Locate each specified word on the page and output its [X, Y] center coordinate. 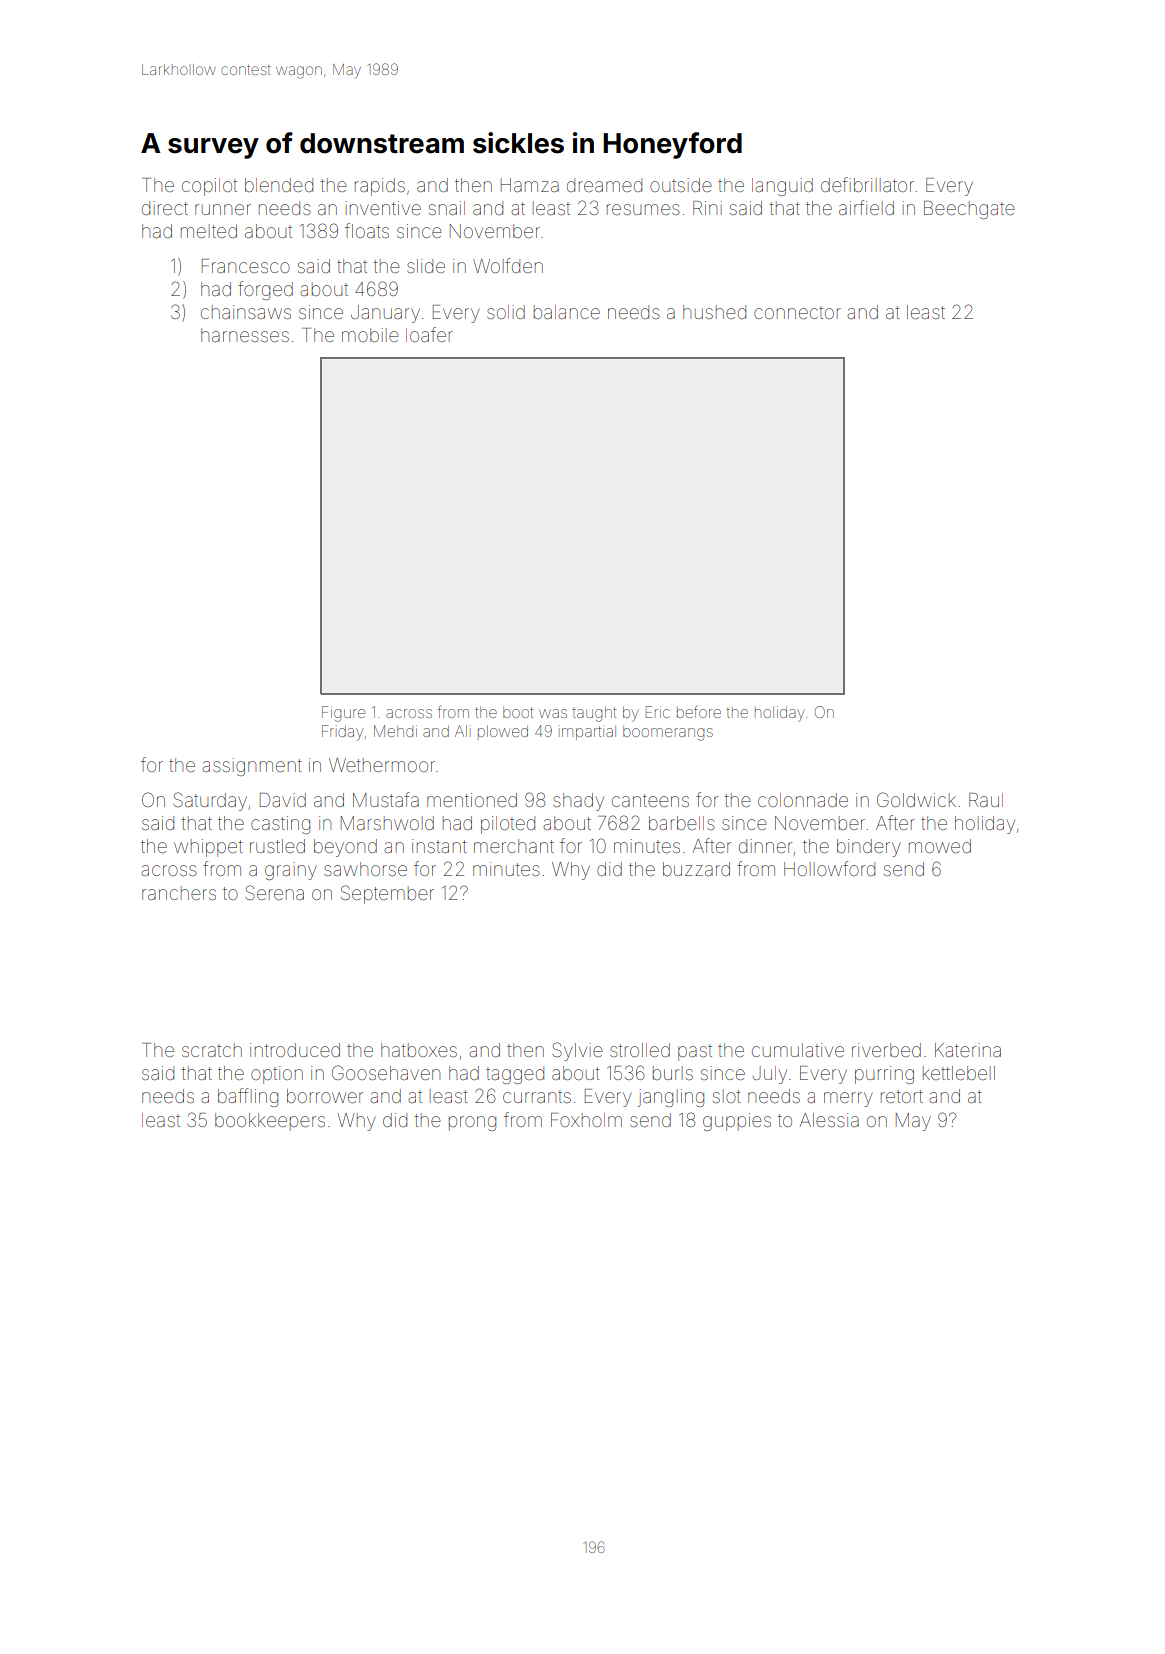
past [695, 1052]
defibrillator [867, 184]
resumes [643, 209]
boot [518, 712]
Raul [986, 800]
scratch [212, 1050]
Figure [343, 714]
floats [367, 230]
